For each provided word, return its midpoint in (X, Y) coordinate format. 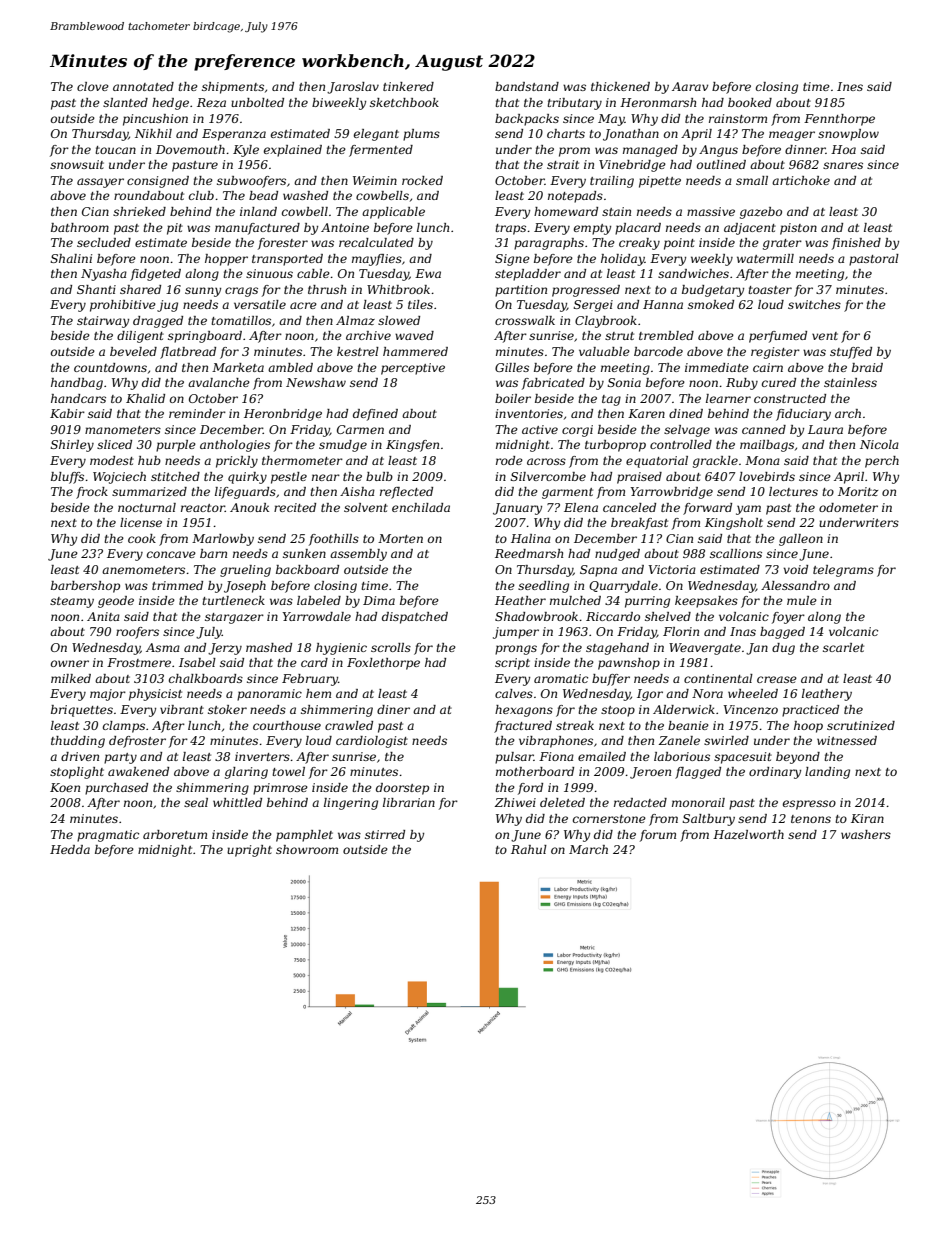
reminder (197, 413)
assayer (100, 183)
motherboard (535, 771)
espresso (809, 805)
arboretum (175, 834)
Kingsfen (412, 446)
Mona (762, 460)
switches (814, 304)
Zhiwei (515, 802)
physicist (155, 695)
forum (658, 836)
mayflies (377, 260)
